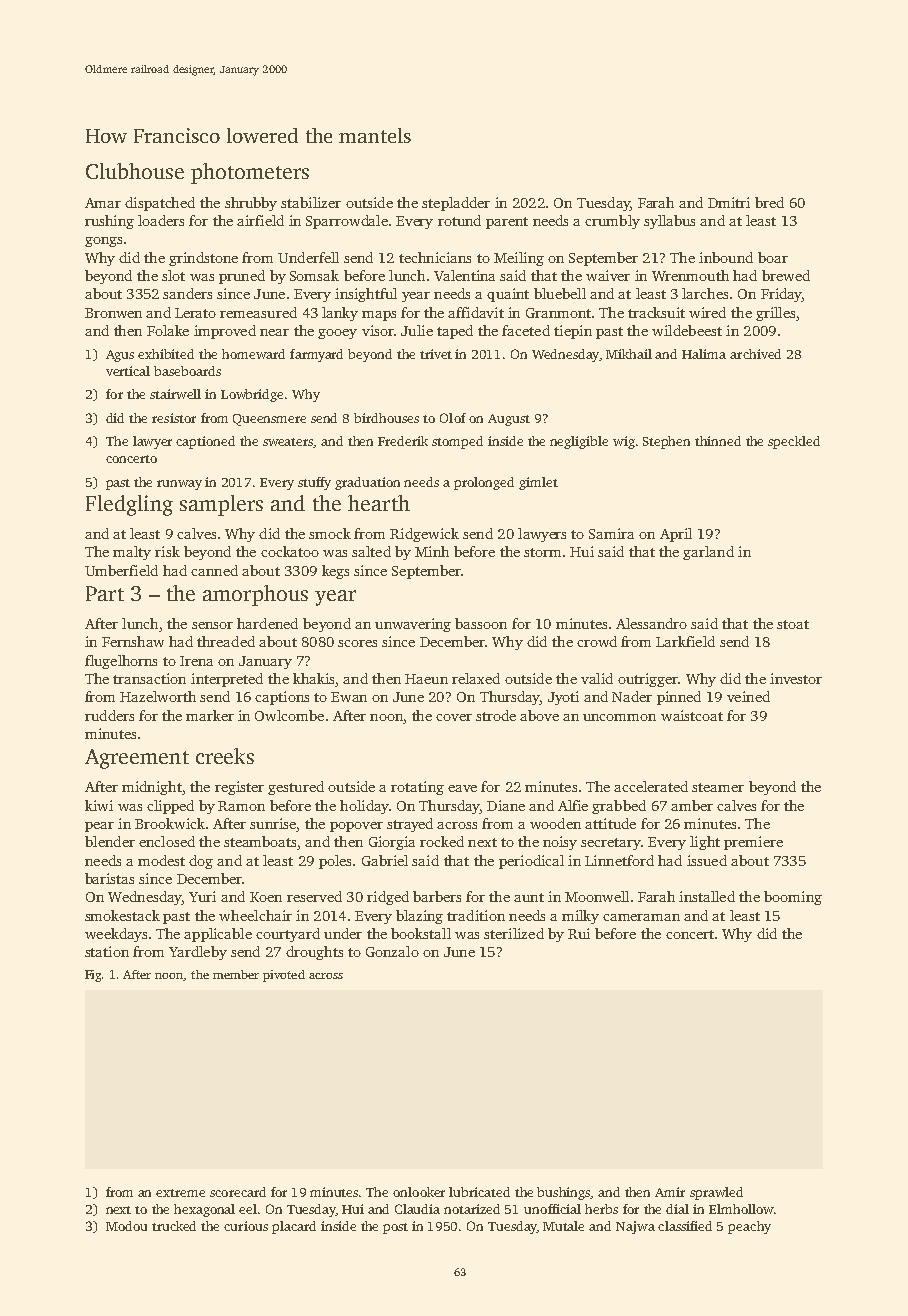  What do you see at coordinates (707, 896) in the screenshot?
I see `installed` at bounding box center [707, 896].
